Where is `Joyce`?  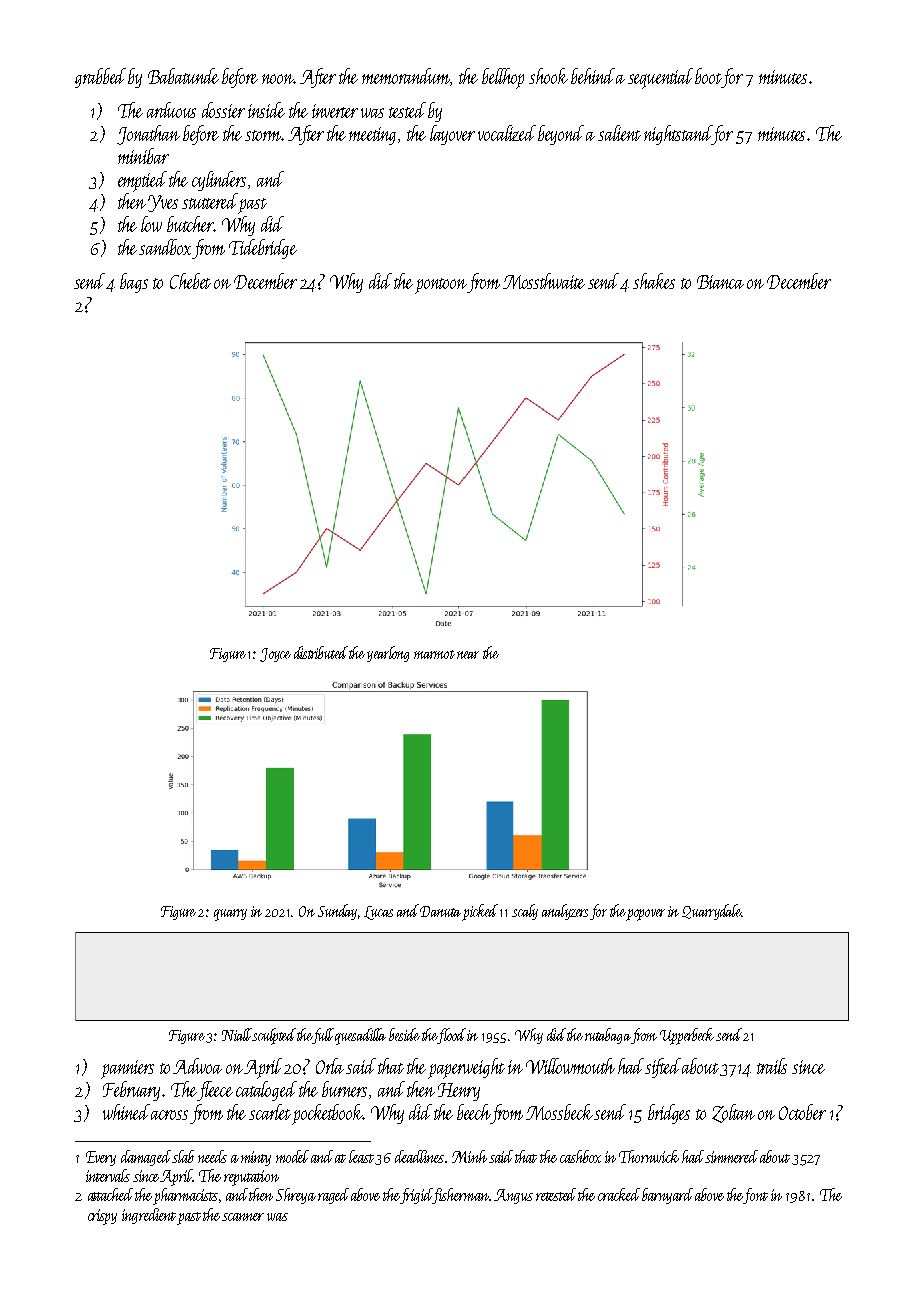
Joyce is located at coordinates (275, 655).
